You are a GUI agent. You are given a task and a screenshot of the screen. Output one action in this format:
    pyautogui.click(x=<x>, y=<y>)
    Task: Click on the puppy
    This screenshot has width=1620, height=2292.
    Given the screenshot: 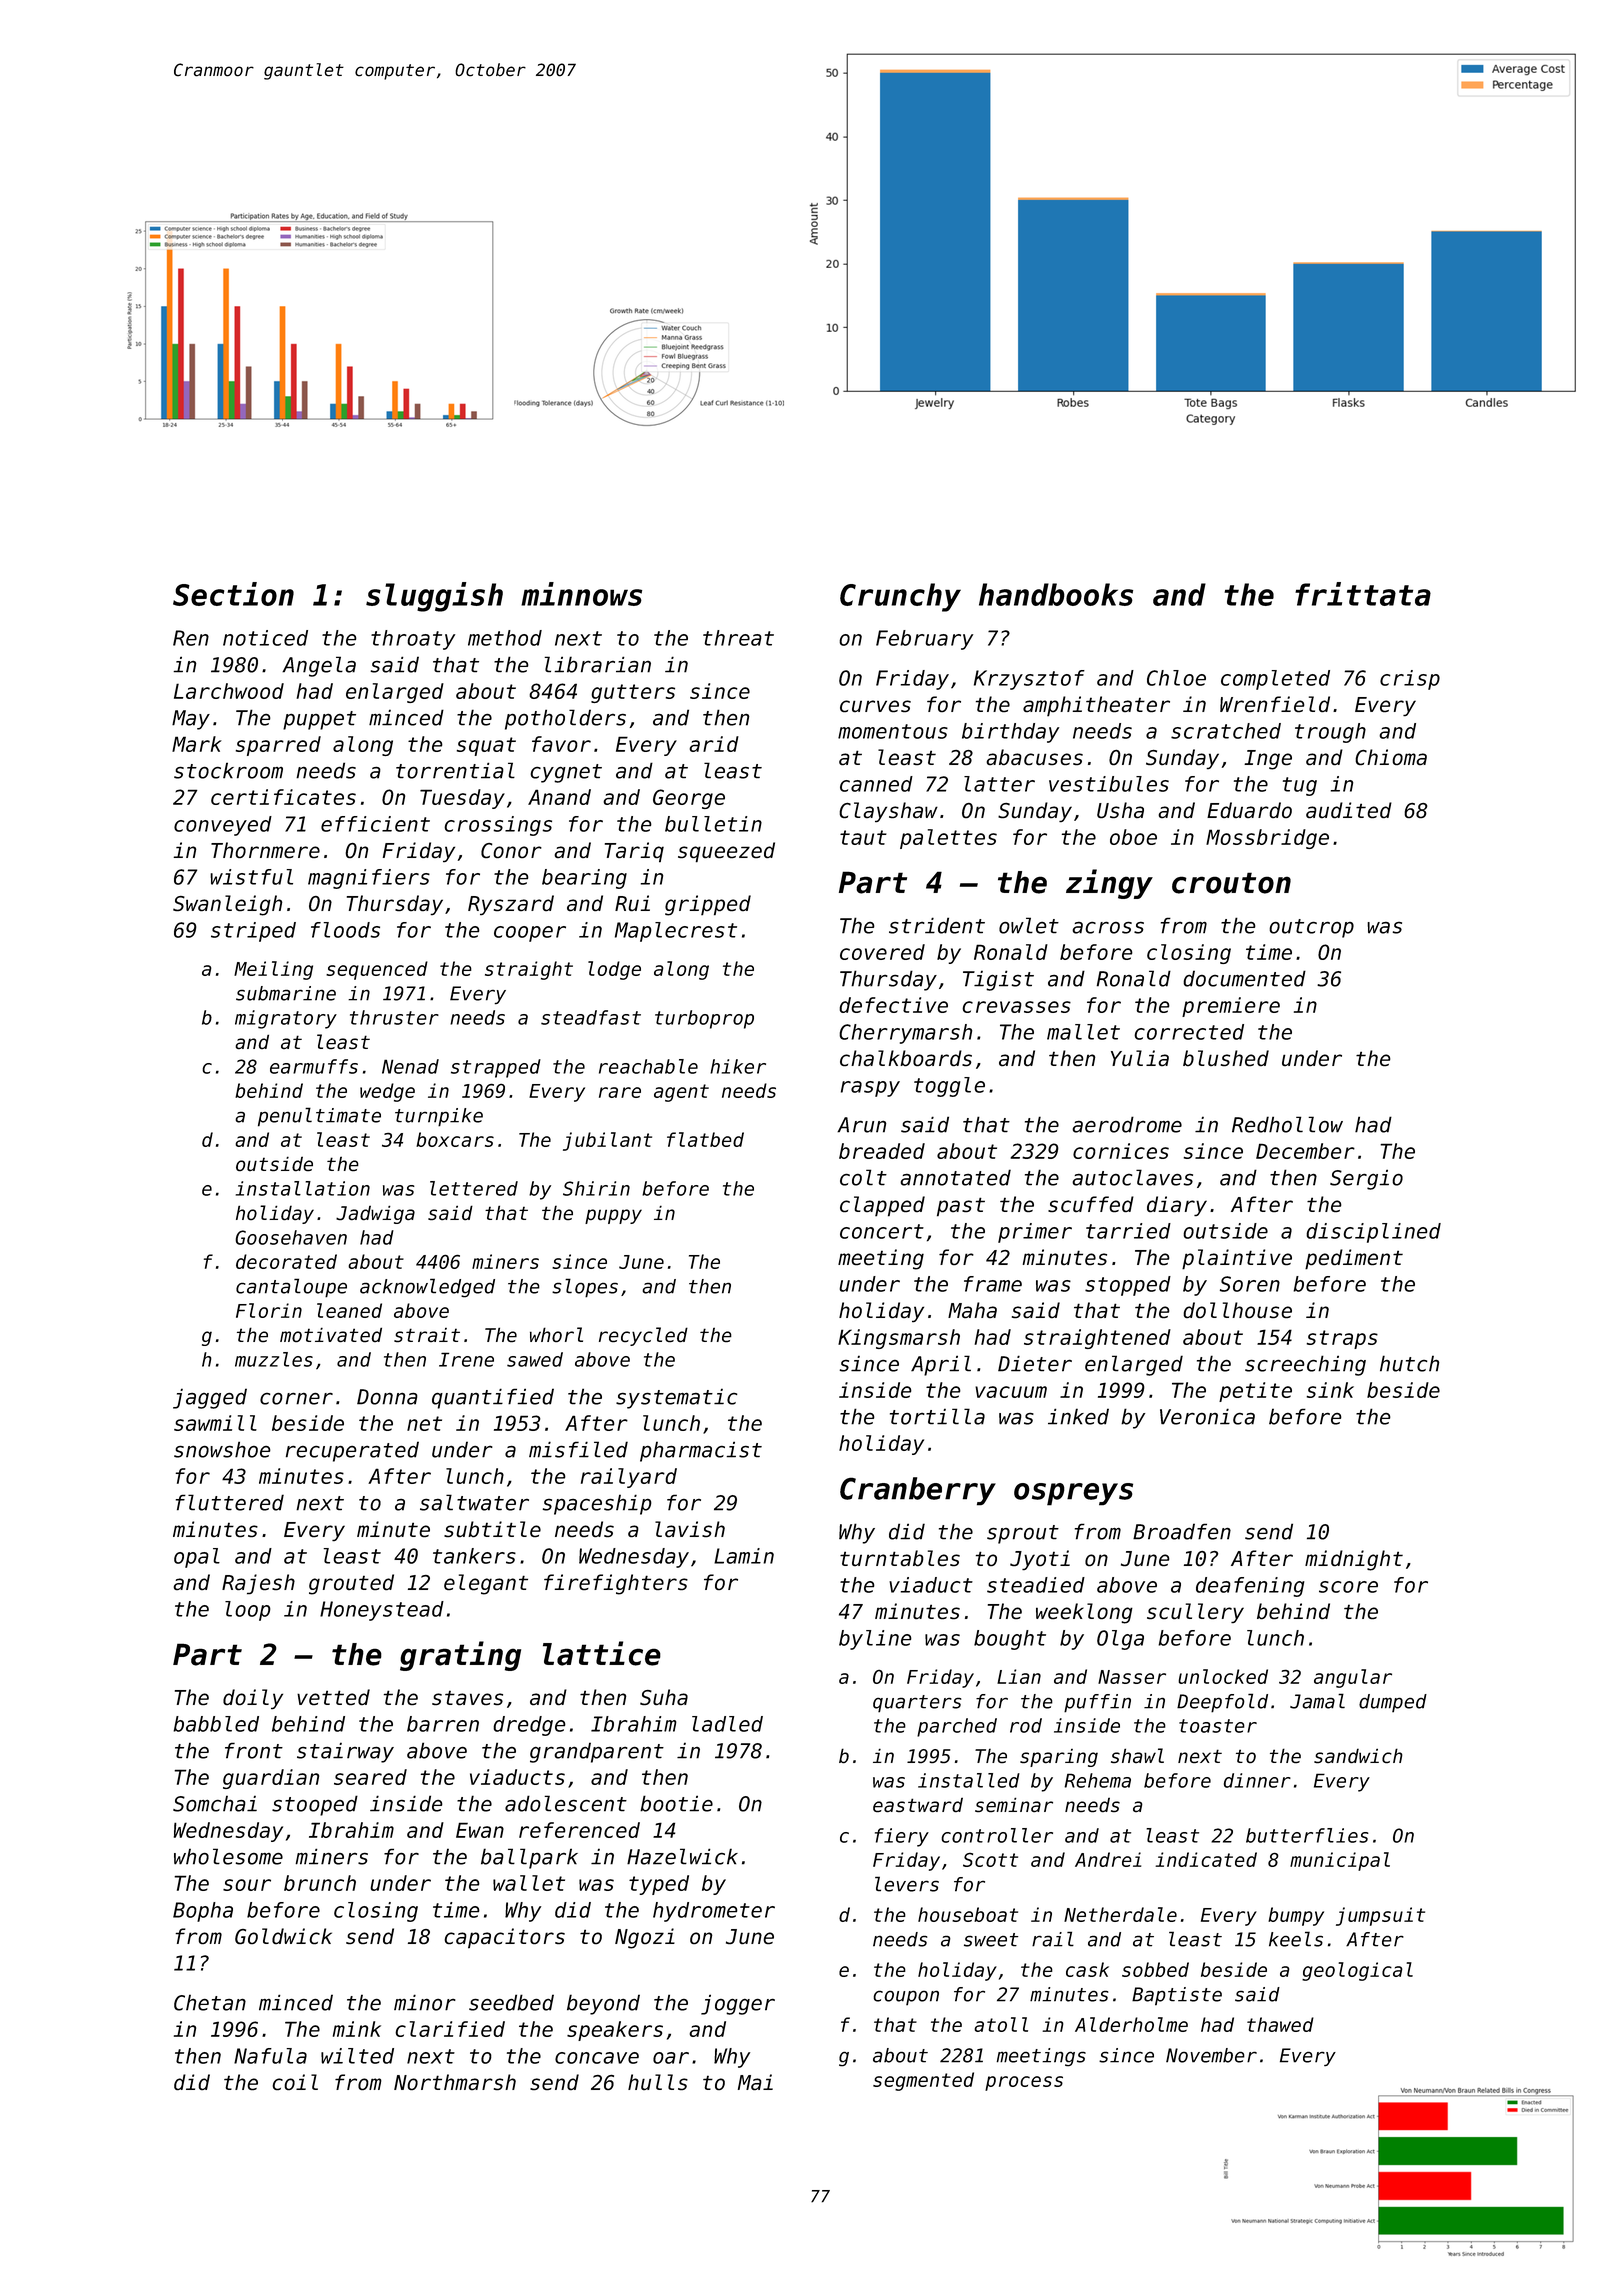 What is the action you would take?
    pyautogui.click(x=613, y=1216)
